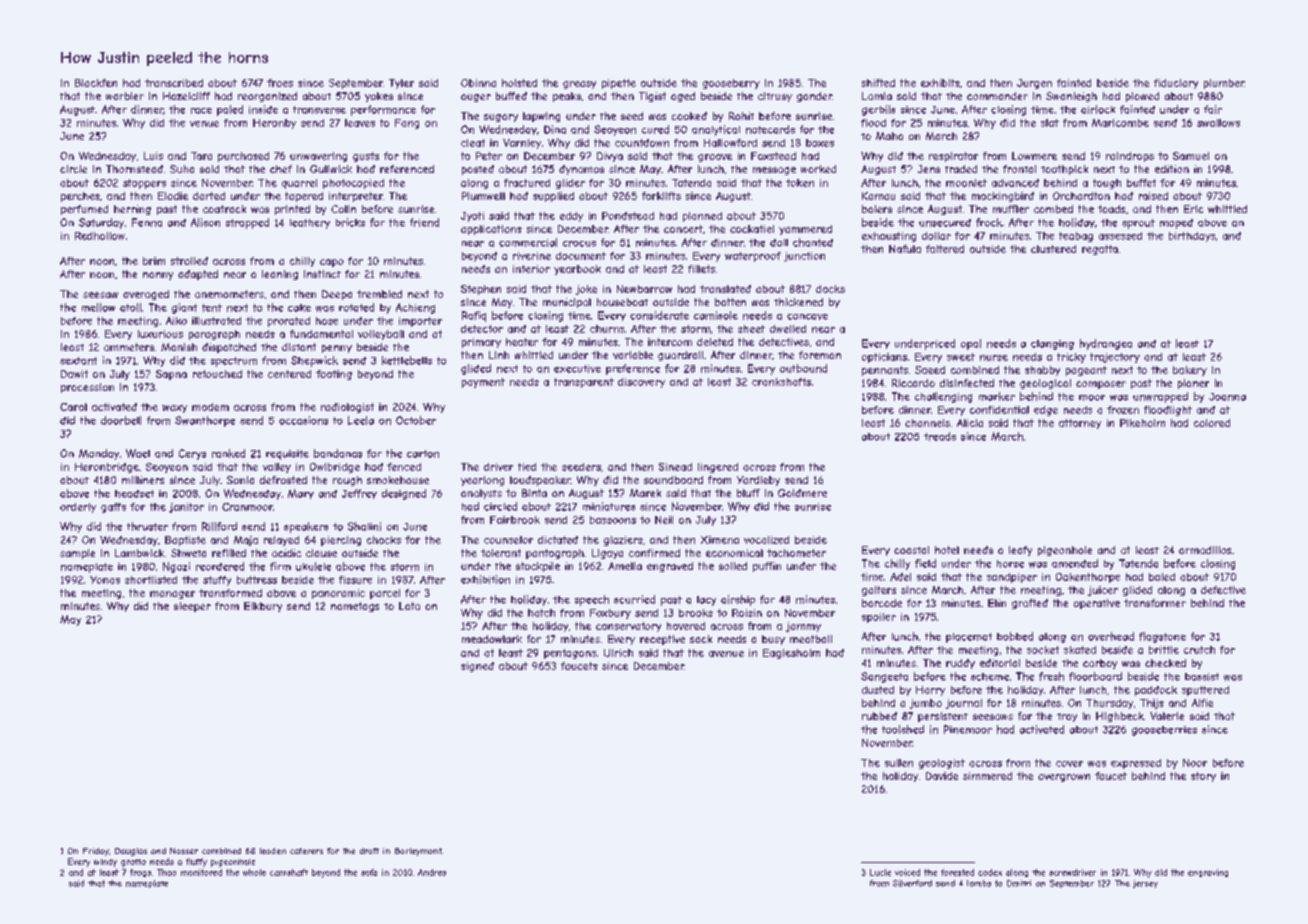 The height and width of the image is (924, 1308). What do you see at coordinates (570, 654) in the image?
I see `pentagons` at bounding box center [570, 654].
